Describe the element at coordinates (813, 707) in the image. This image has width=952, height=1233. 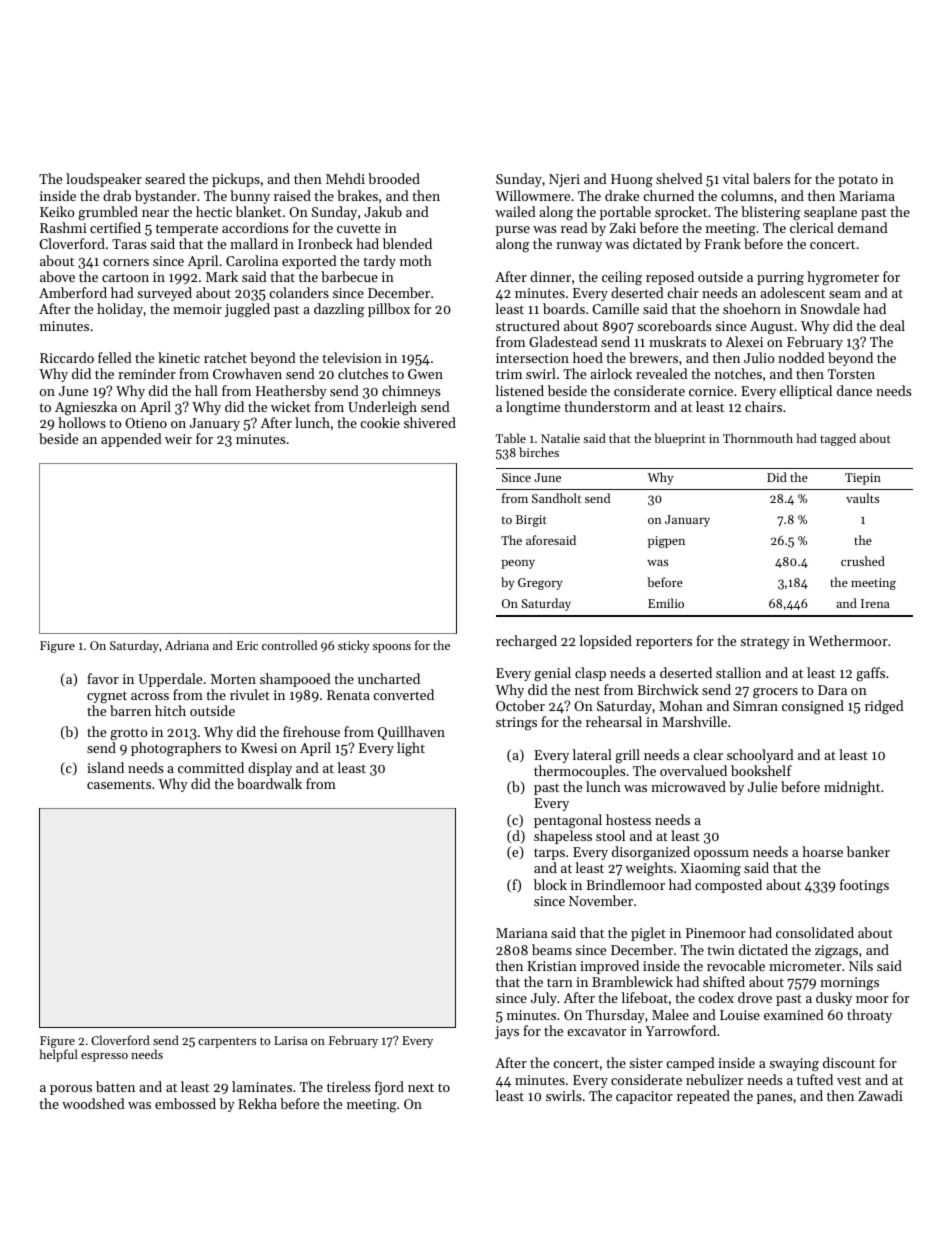
I see `consigned` at that location.
